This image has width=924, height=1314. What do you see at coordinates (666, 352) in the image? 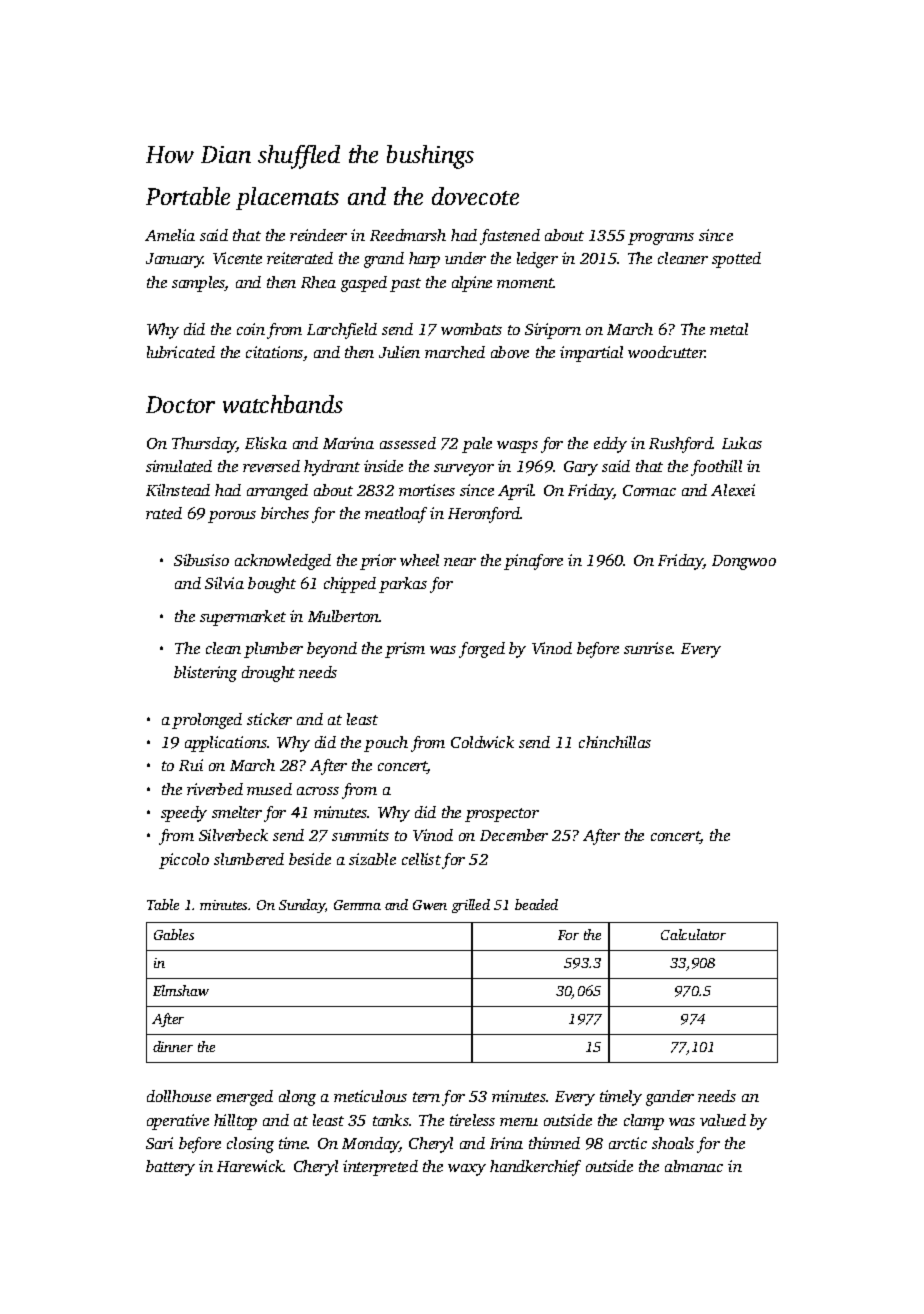
I see `woodcutter` at bounding box center [666, 352].
